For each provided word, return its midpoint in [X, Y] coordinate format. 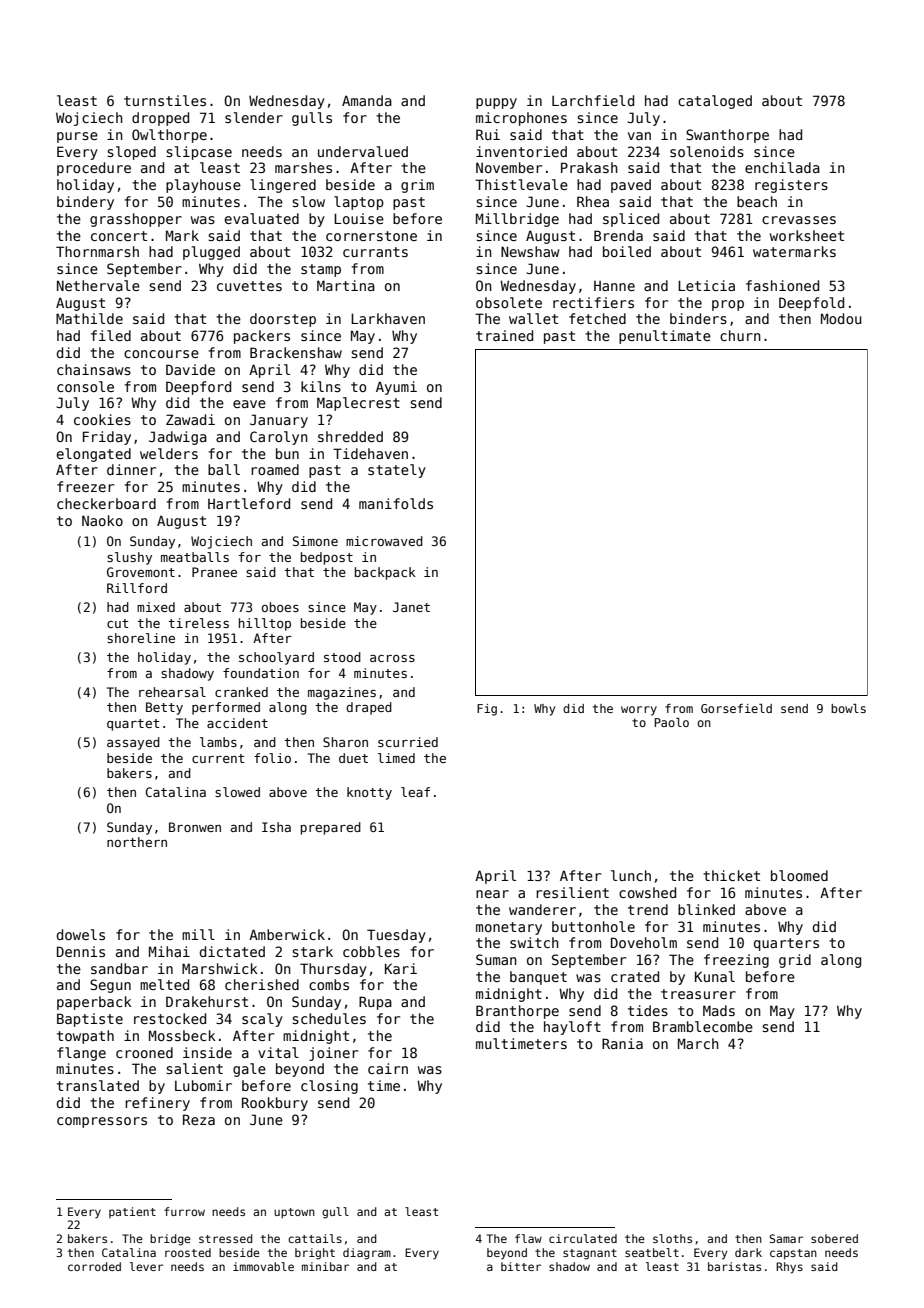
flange [81, 1054]
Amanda [367, 100]
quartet [133, 725]
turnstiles [165, 100]
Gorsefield [736, 708]
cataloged [715, 102]
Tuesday [396, 936]
